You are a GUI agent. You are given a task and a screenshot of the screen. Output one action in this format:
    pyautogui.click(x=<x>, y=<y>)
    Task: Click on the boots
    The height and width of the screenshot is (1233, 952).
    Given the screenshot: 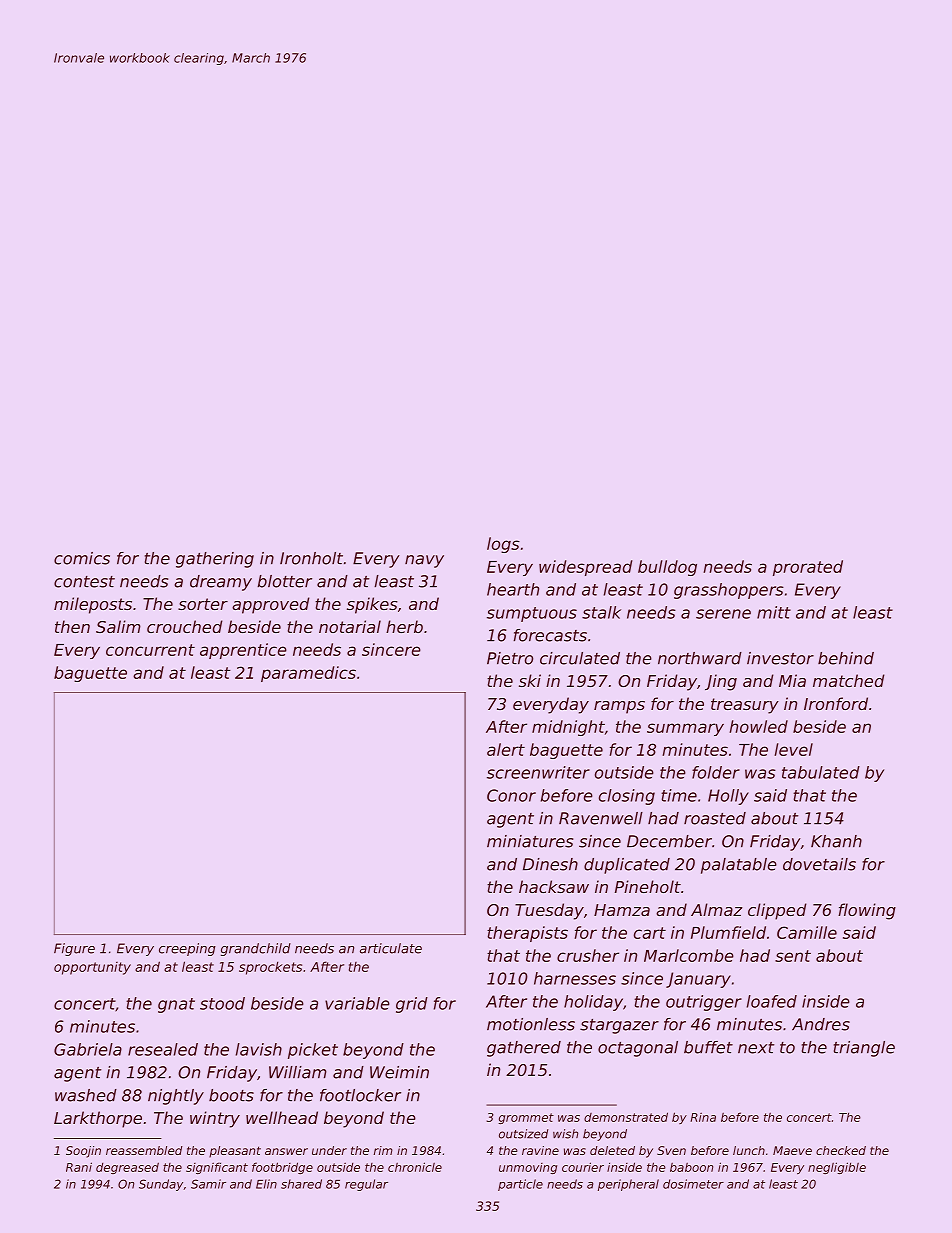 What is the action you would take?
    pyautogui.click(x=231, y=1095)
